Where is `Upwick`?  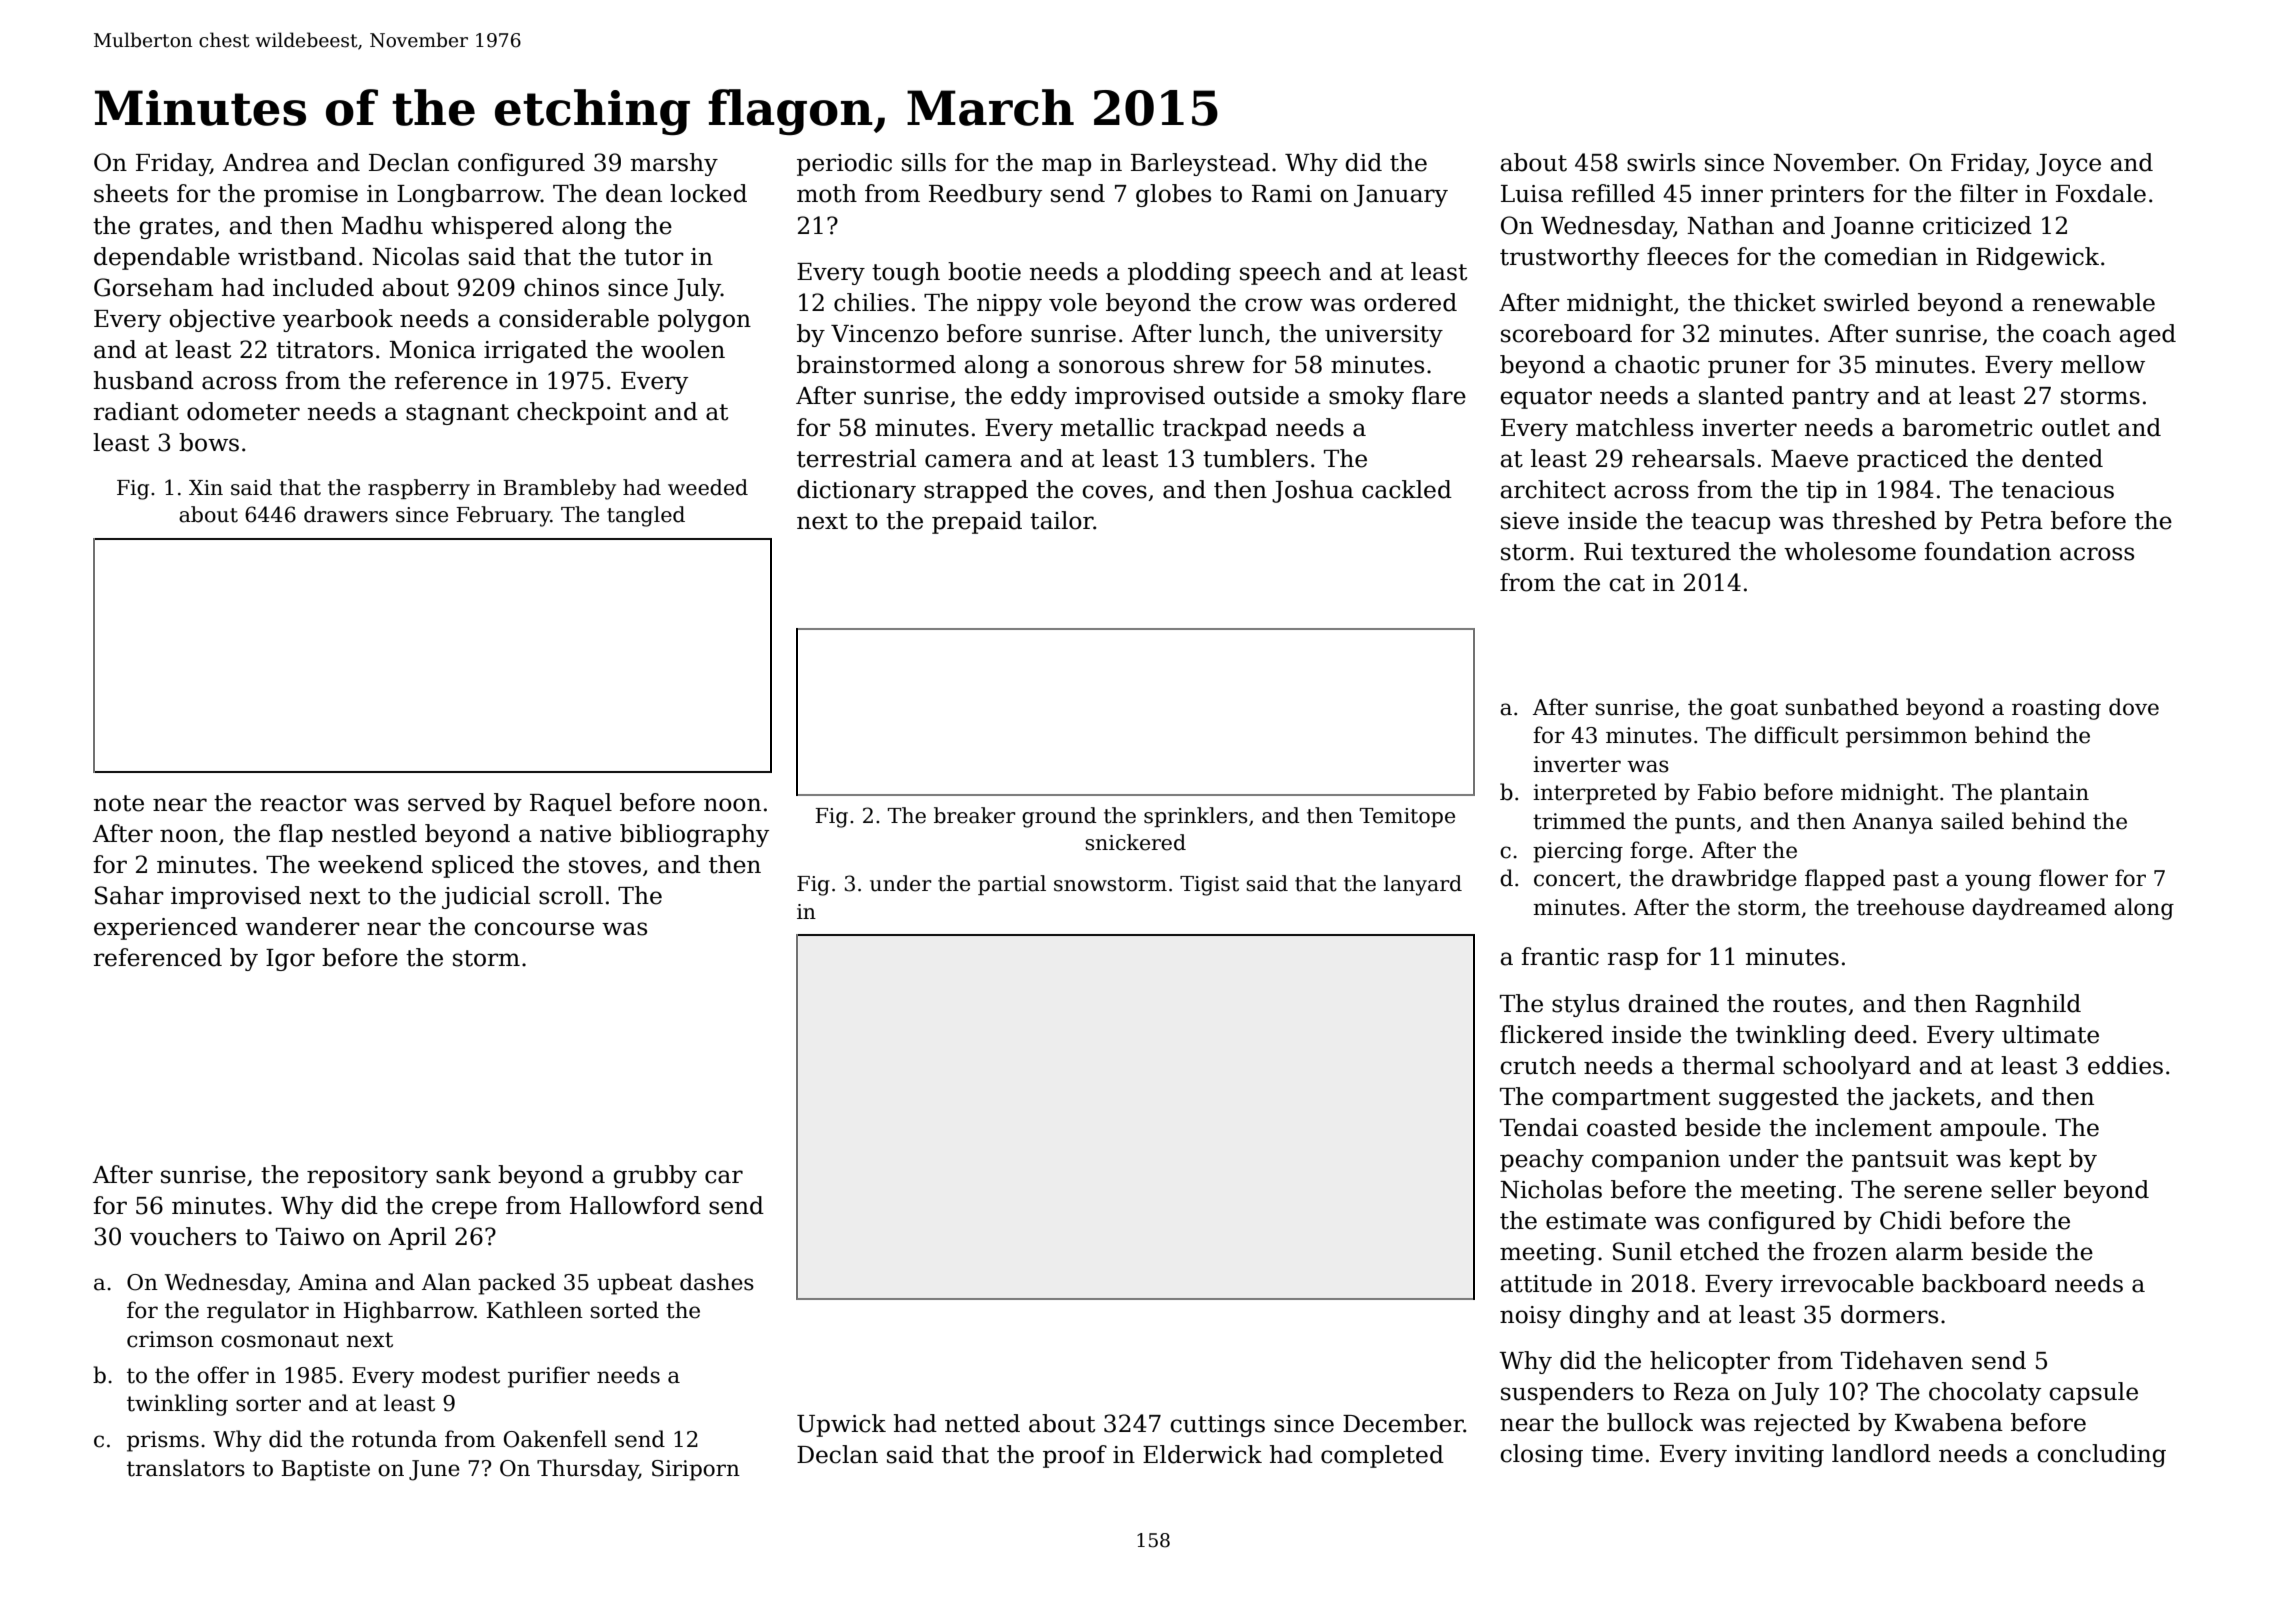
Upwick is located at coordinates (841, 1425).
